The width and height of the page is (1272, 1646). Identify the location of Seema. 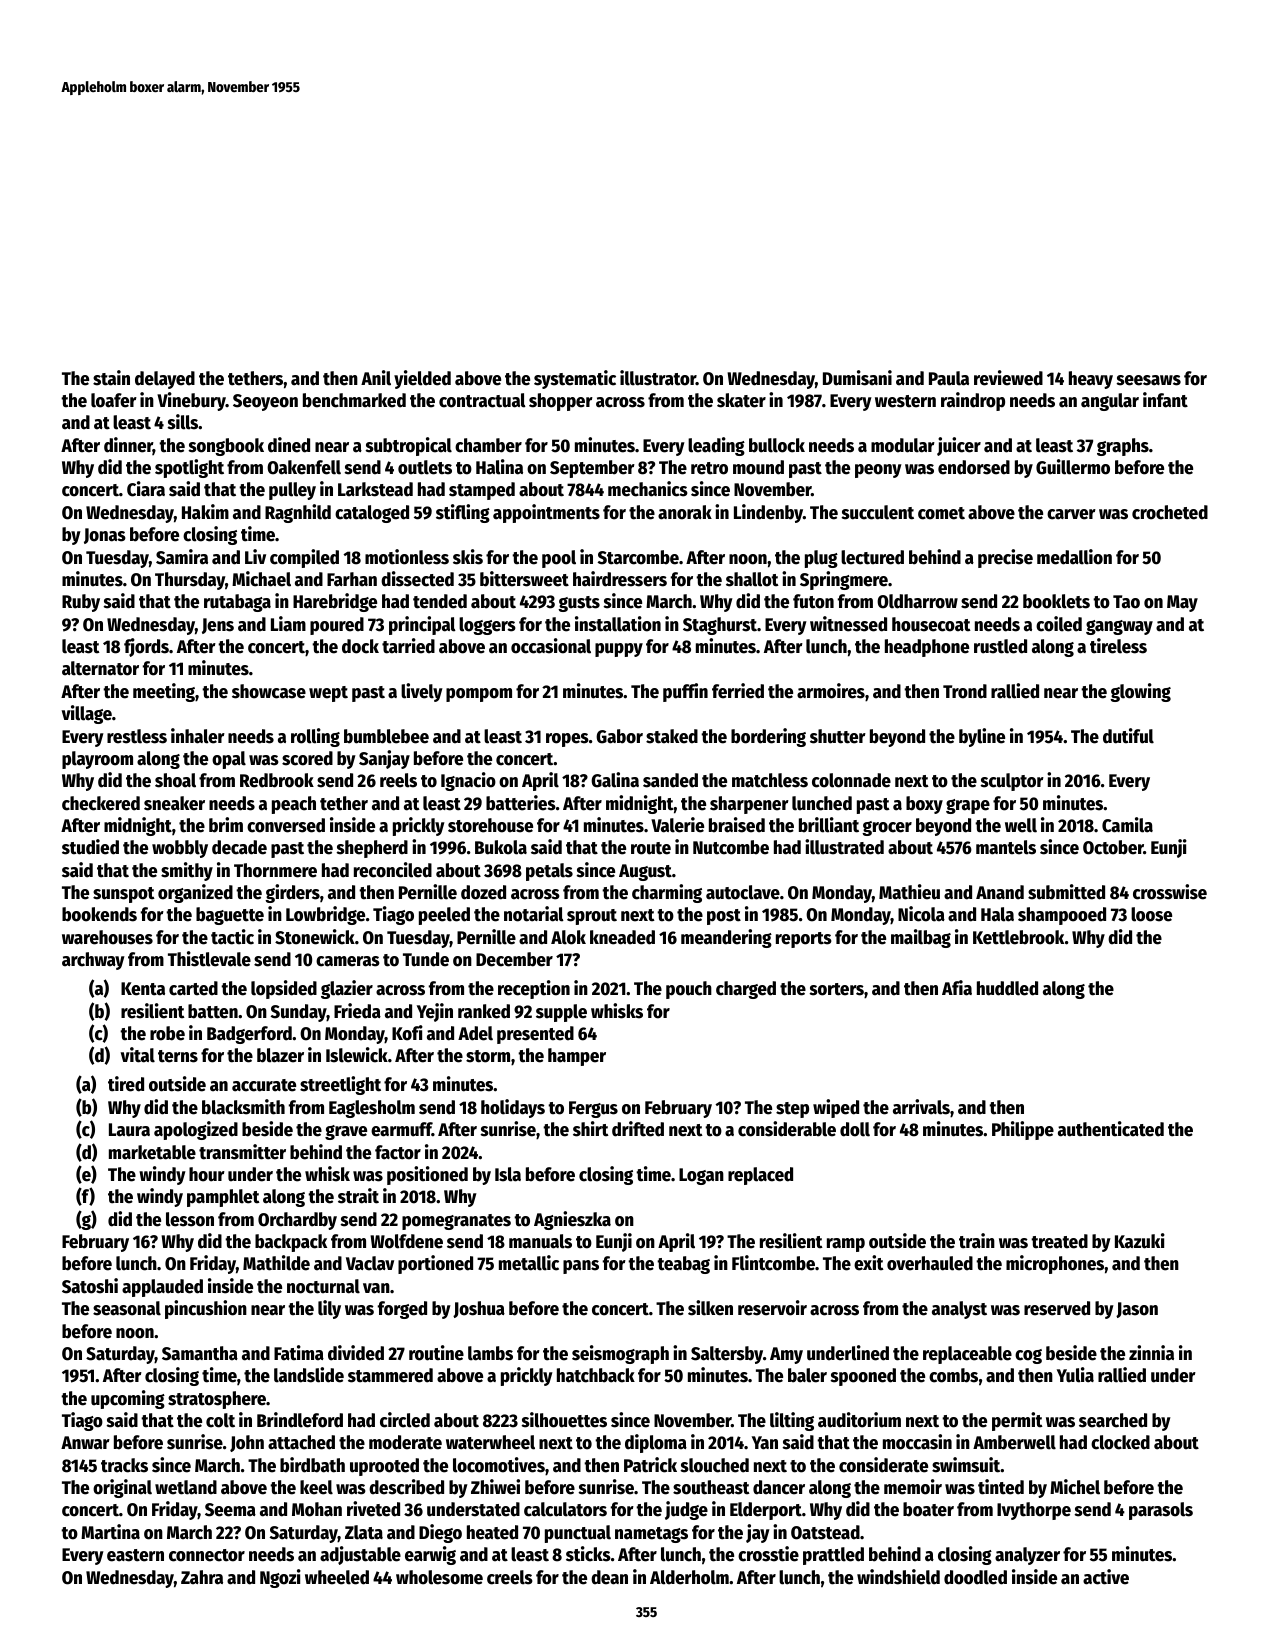
(230, 1510).
